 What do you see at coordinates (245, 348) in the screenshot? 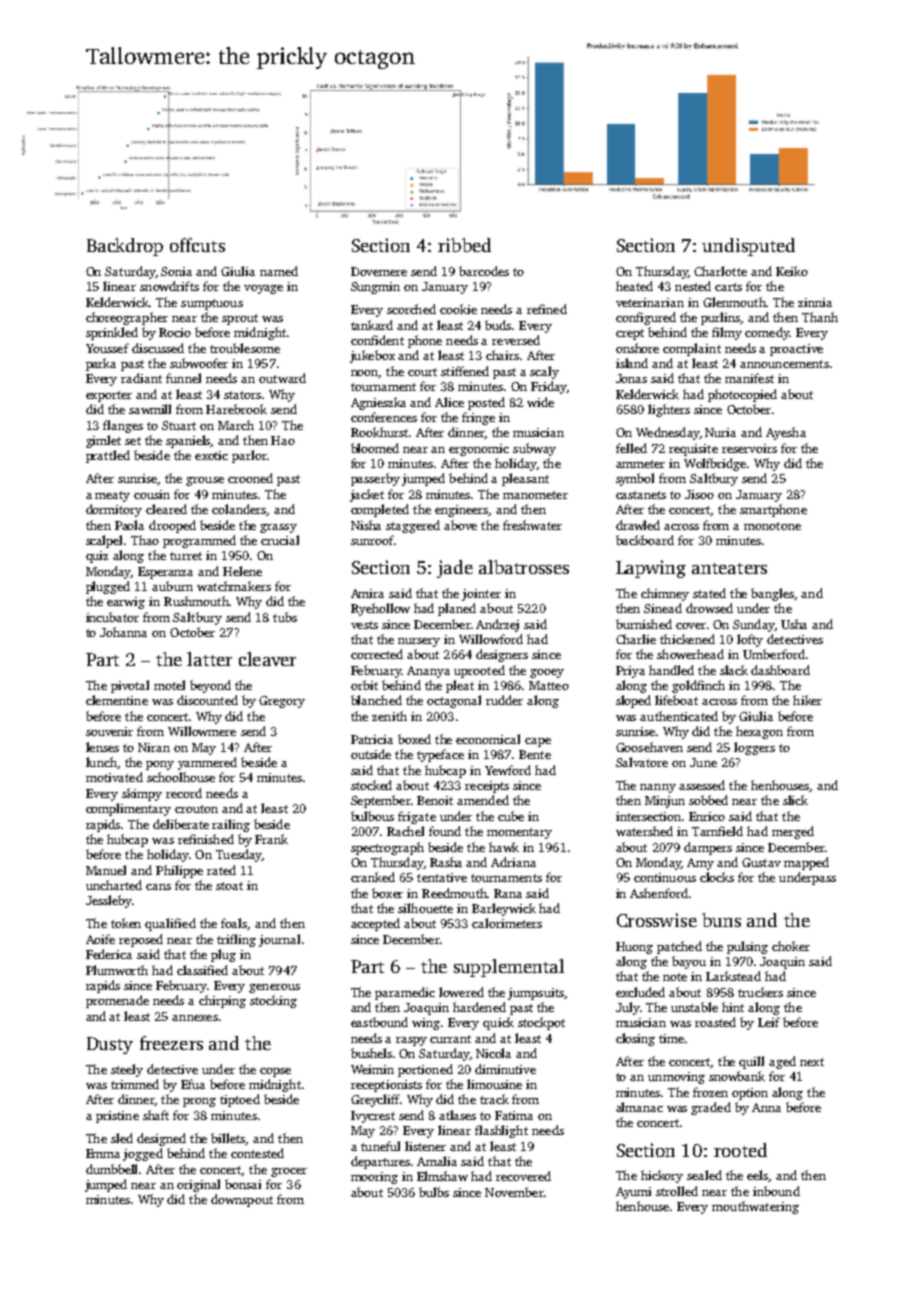
I see `troublesome` at bounding box center [245, 348].
